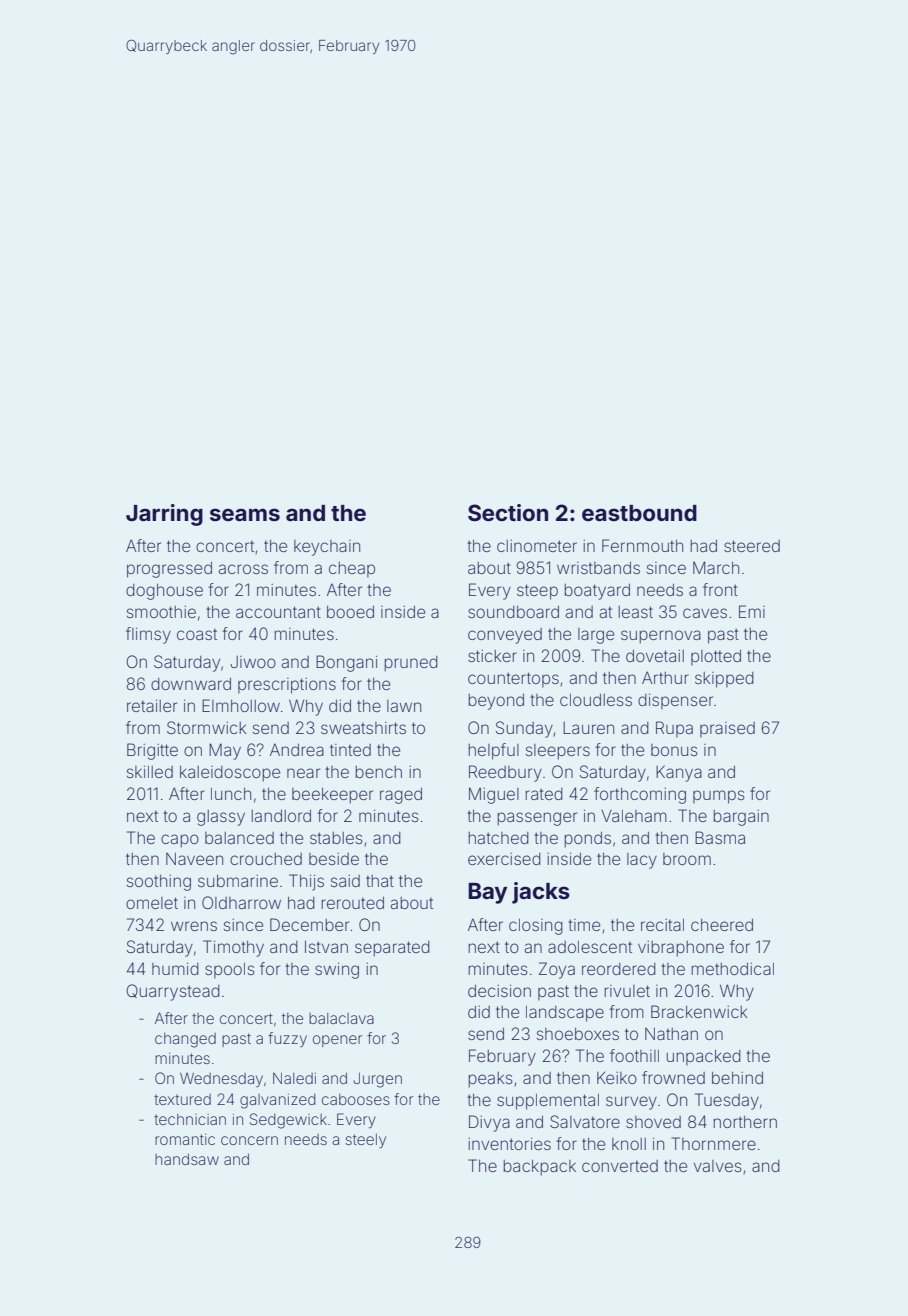 Image resolution: width=908 pixels, height=1316 pixels. I want to click on Emi, so click(752, 611).
